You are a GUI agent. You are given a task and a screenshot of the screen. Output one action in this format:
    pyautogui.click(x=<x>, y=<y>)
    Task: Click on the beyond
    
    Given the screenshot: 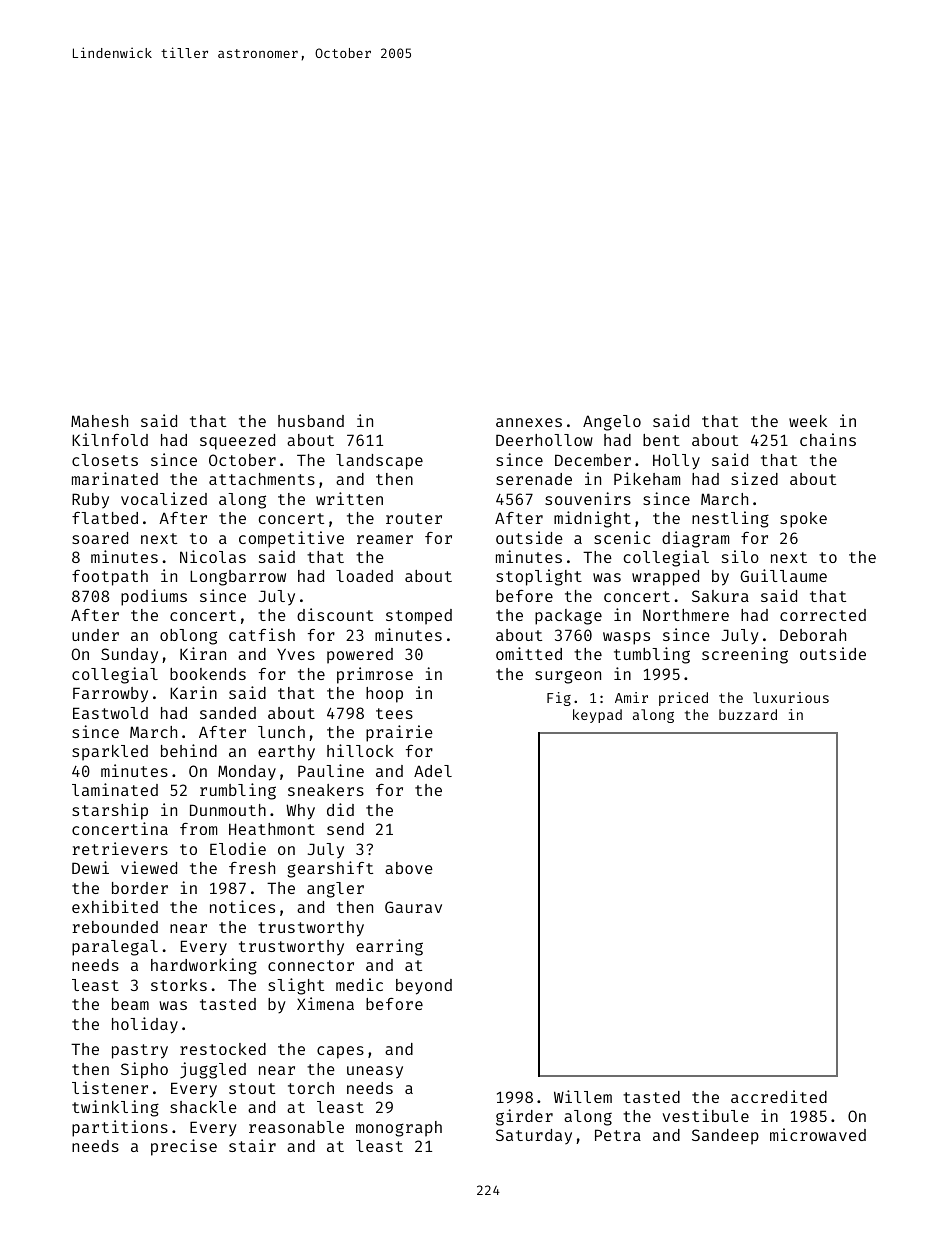 What is the action you would take?
    pyautogui.click(x=424, y=987)
